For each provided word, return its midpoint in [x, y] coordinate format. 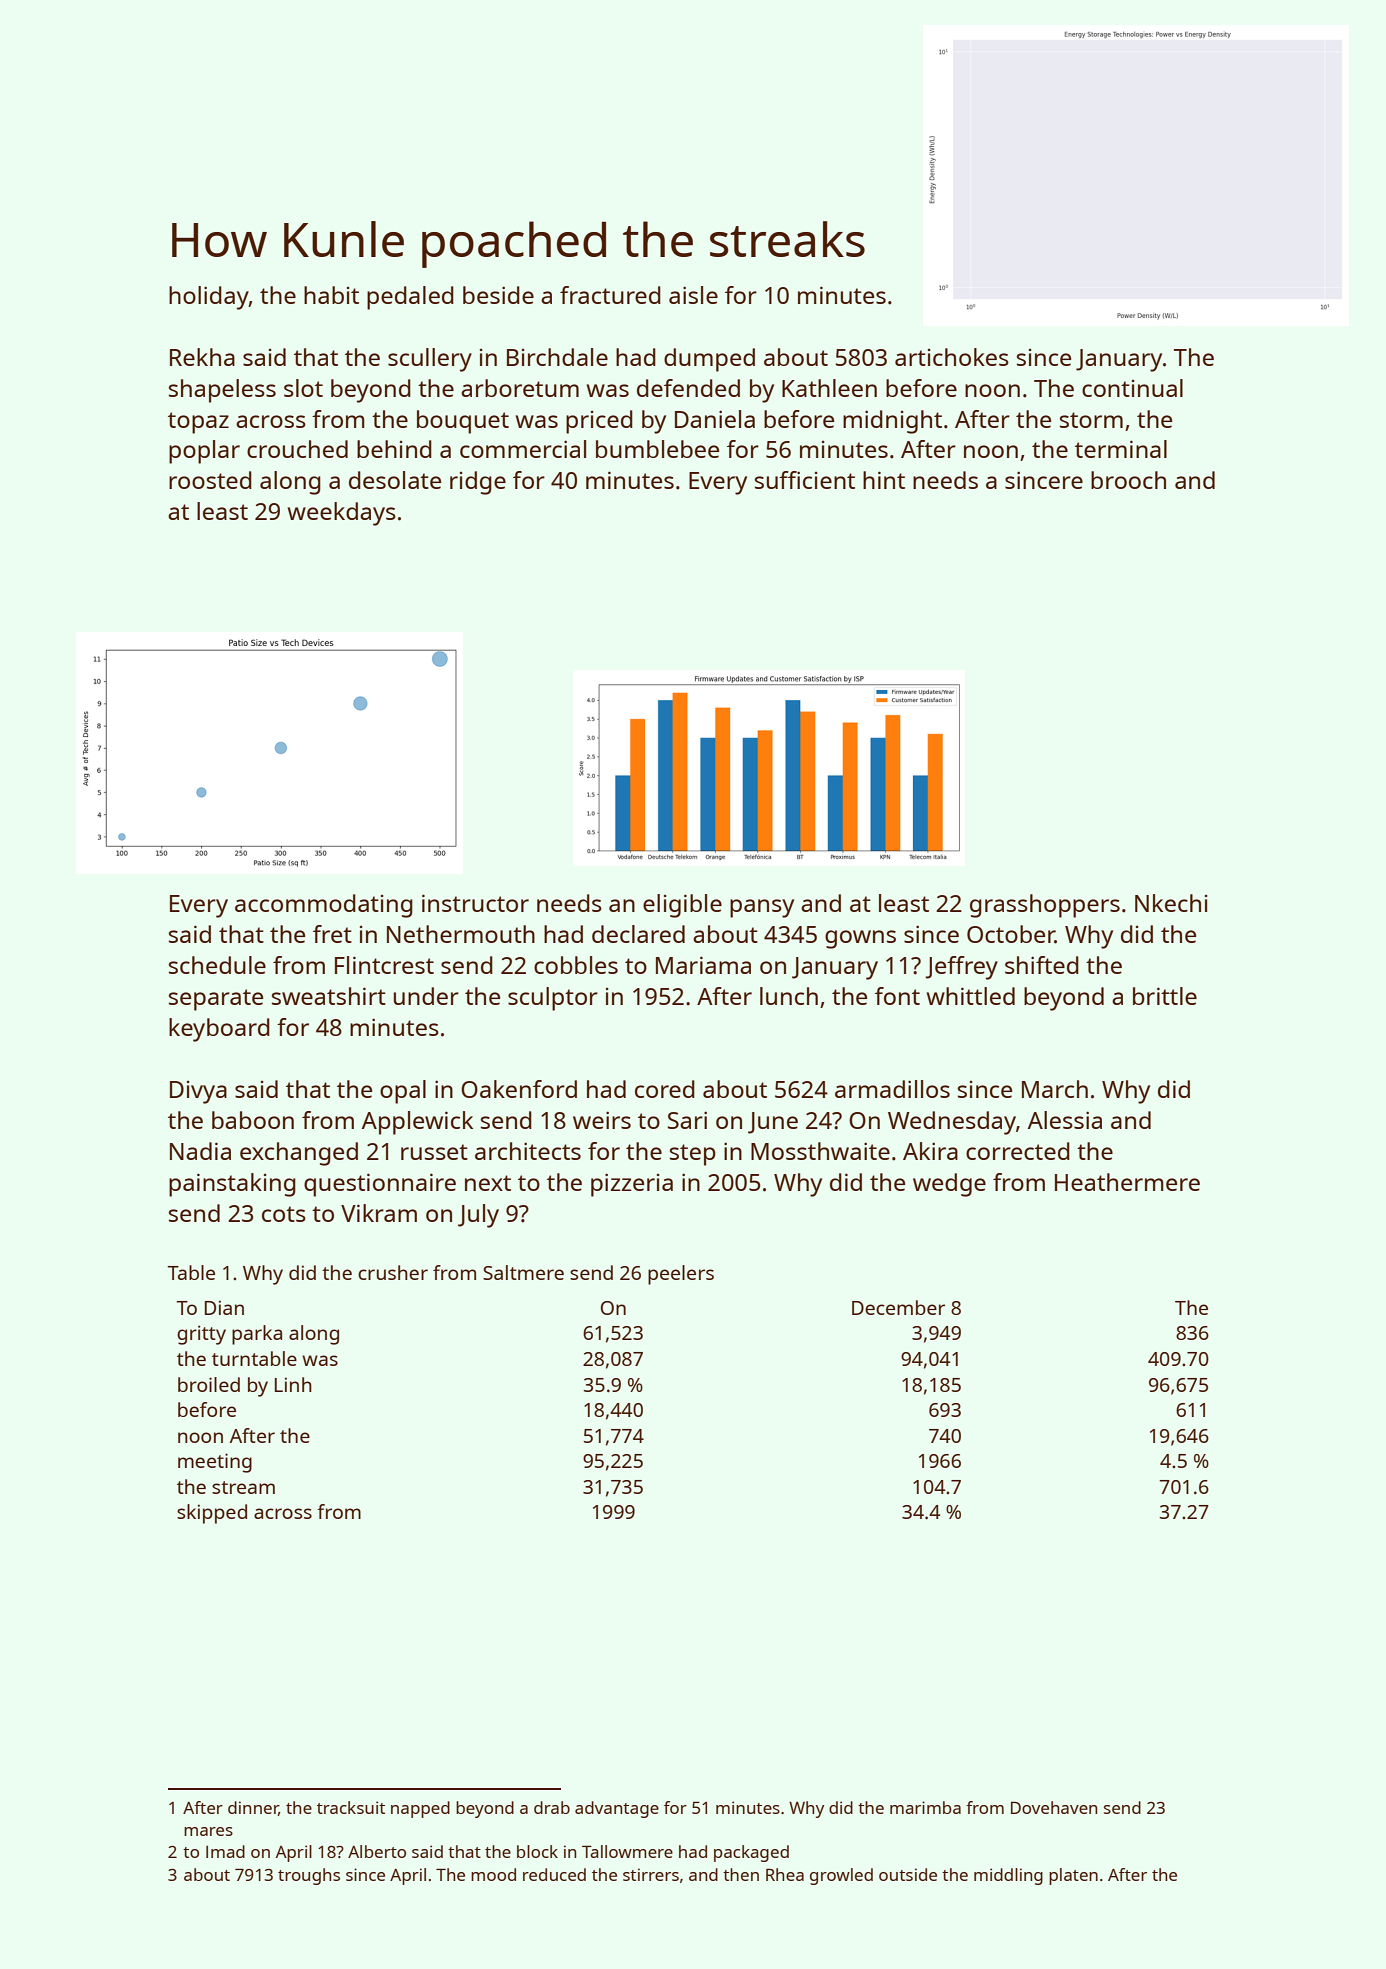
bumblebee [657, 449]
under [426, 996]
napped [420, 1809]
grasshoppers [1045, 906]
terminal [1121, 449]
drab [552, 1807]
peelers [681, 1275]
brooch [1128, 480]
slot [303, 388]
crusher [393, 1272]
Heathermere [1127, 1182]
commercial [523, 449]
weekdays [342, 514]
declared [638, 934]
